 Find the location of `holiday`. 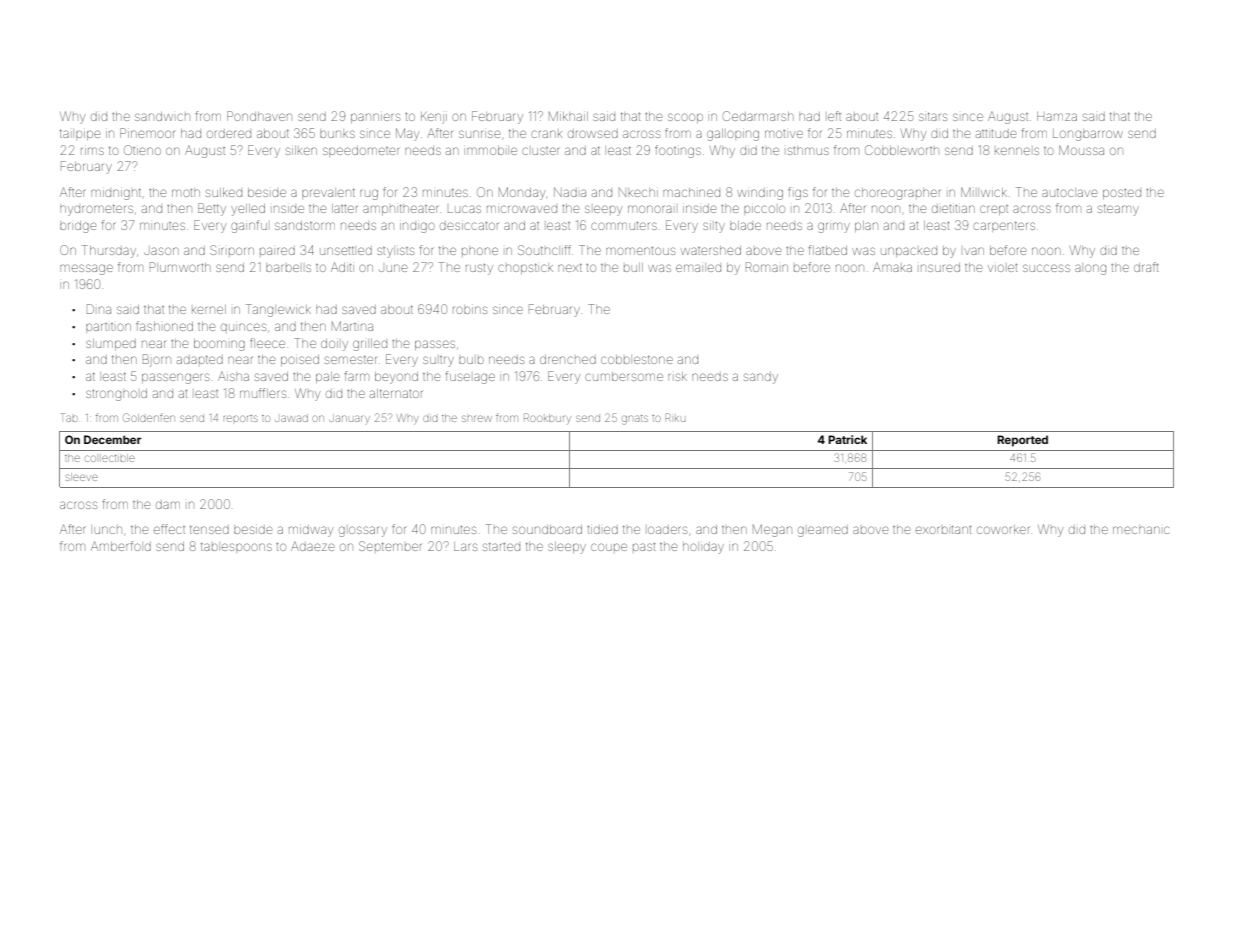

holiday is located at coordinates (703, 548).
